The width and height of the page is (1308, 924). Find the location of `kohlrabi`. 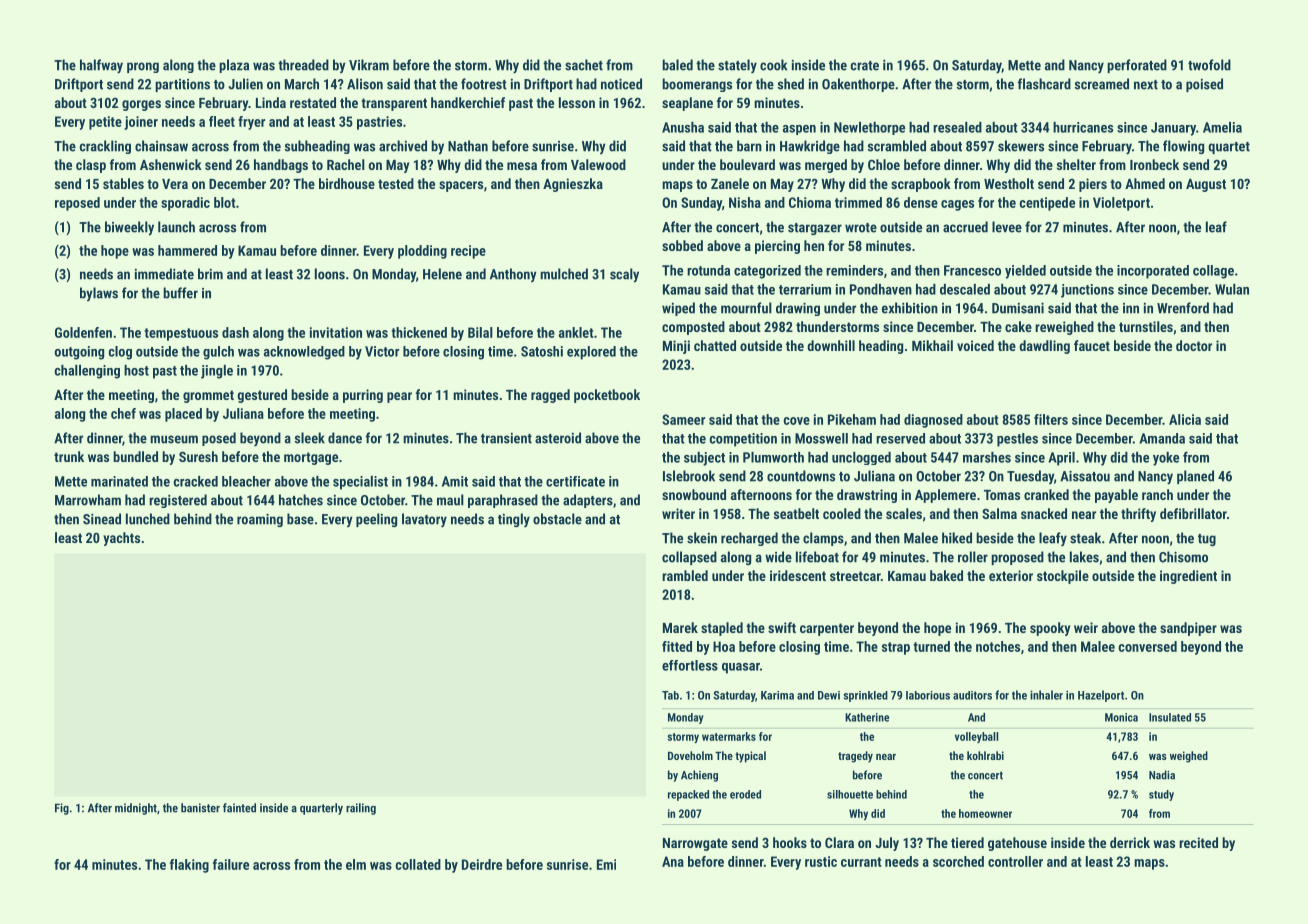

kohlrabi is located at coordinates (985, 755).
